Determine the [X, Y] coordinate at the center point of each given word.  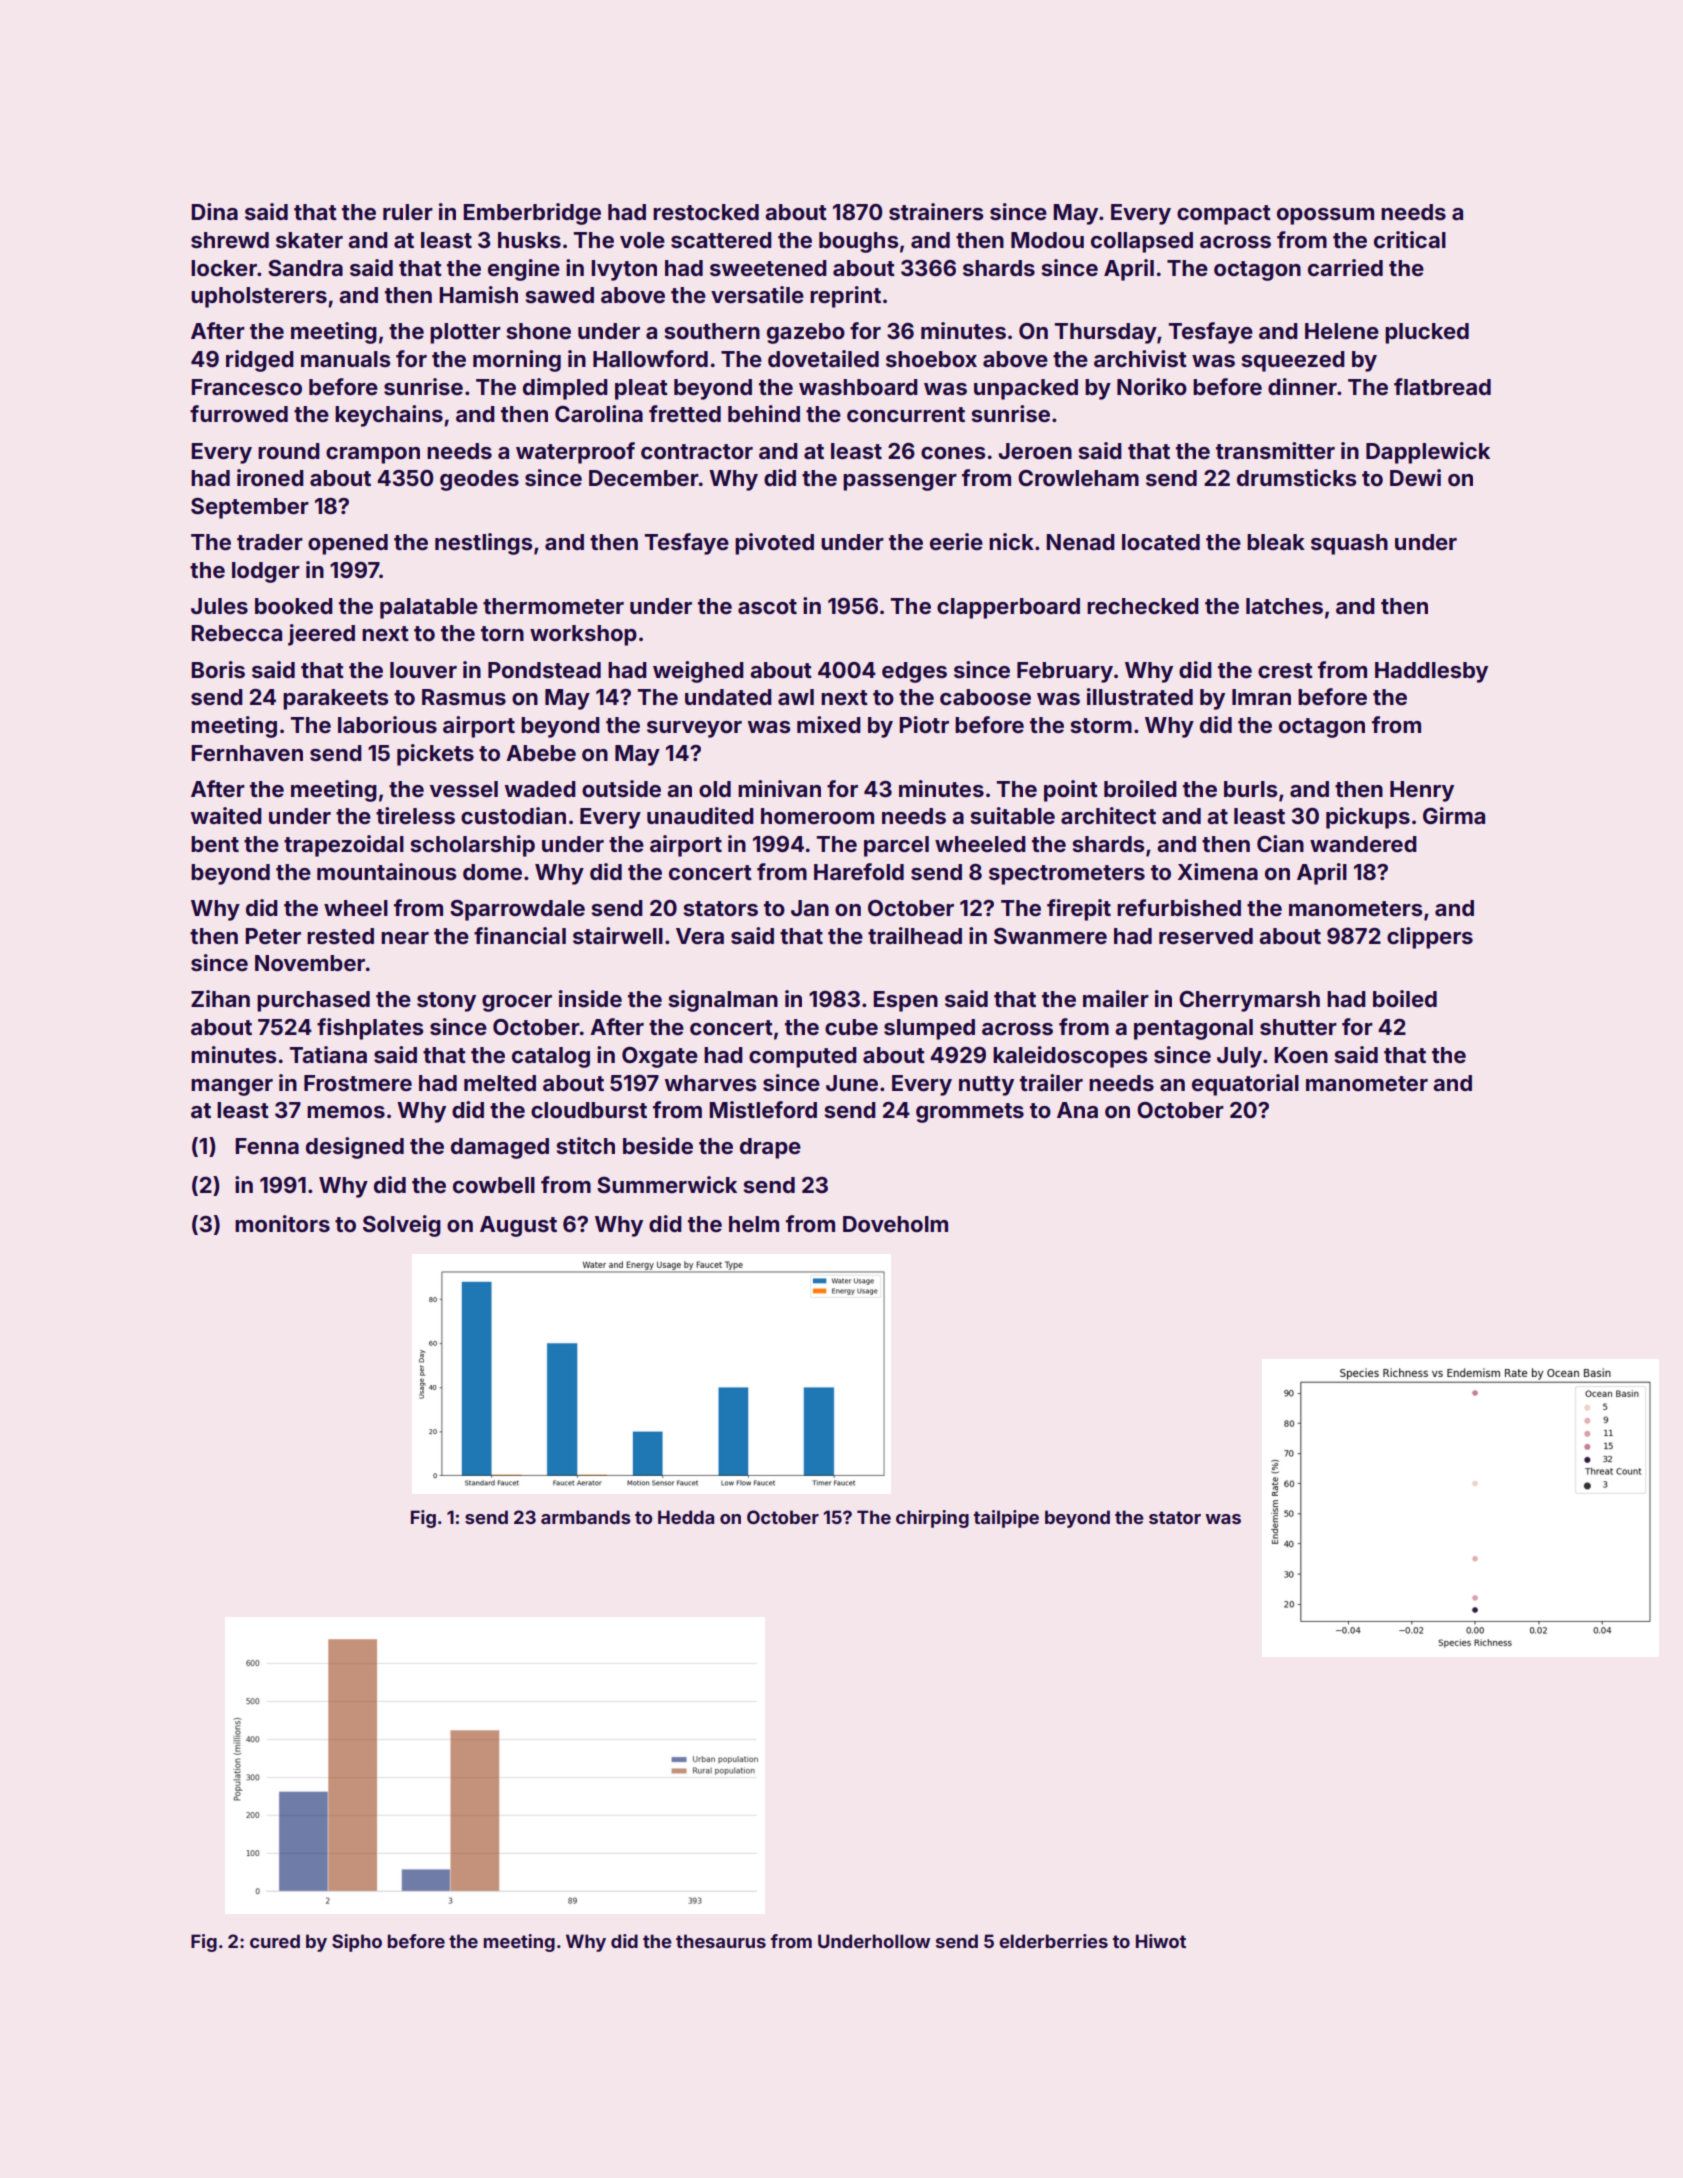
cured [275, 1941]
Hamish [478, 294]
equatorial [1245, 1085]
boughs [859, 242]
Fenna [267, 1146]
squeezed [1293, 361]
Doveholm [895, 1224]
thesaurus [721, 1941]
